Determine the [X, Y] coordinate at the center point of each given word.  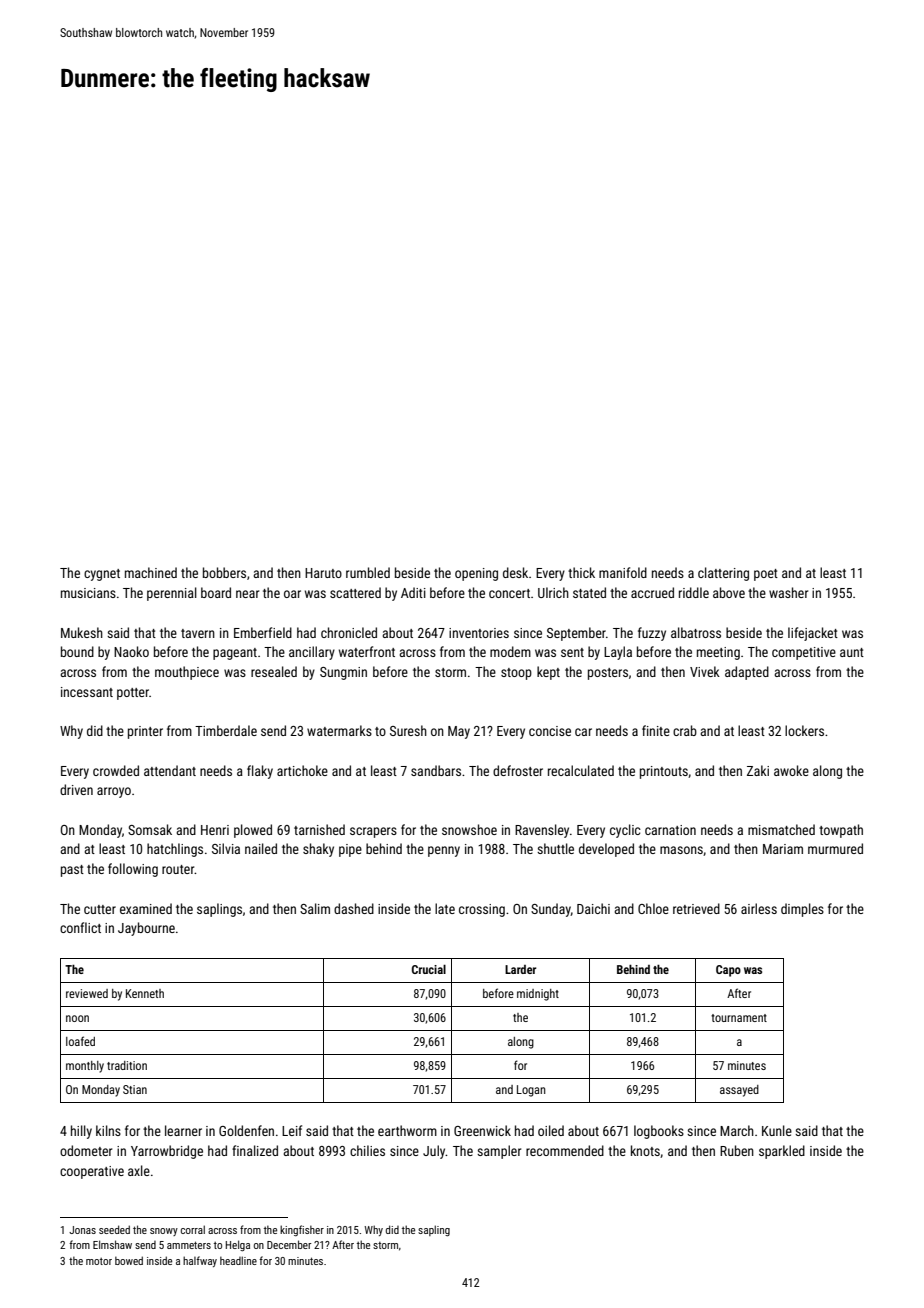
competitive [804, 653]
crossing [482, 910]
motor [99, 1261]
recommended [565, 1150]
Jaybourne [146, 929]
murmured [835, 848]
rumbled [368, 572]
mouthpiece [187, 673]
